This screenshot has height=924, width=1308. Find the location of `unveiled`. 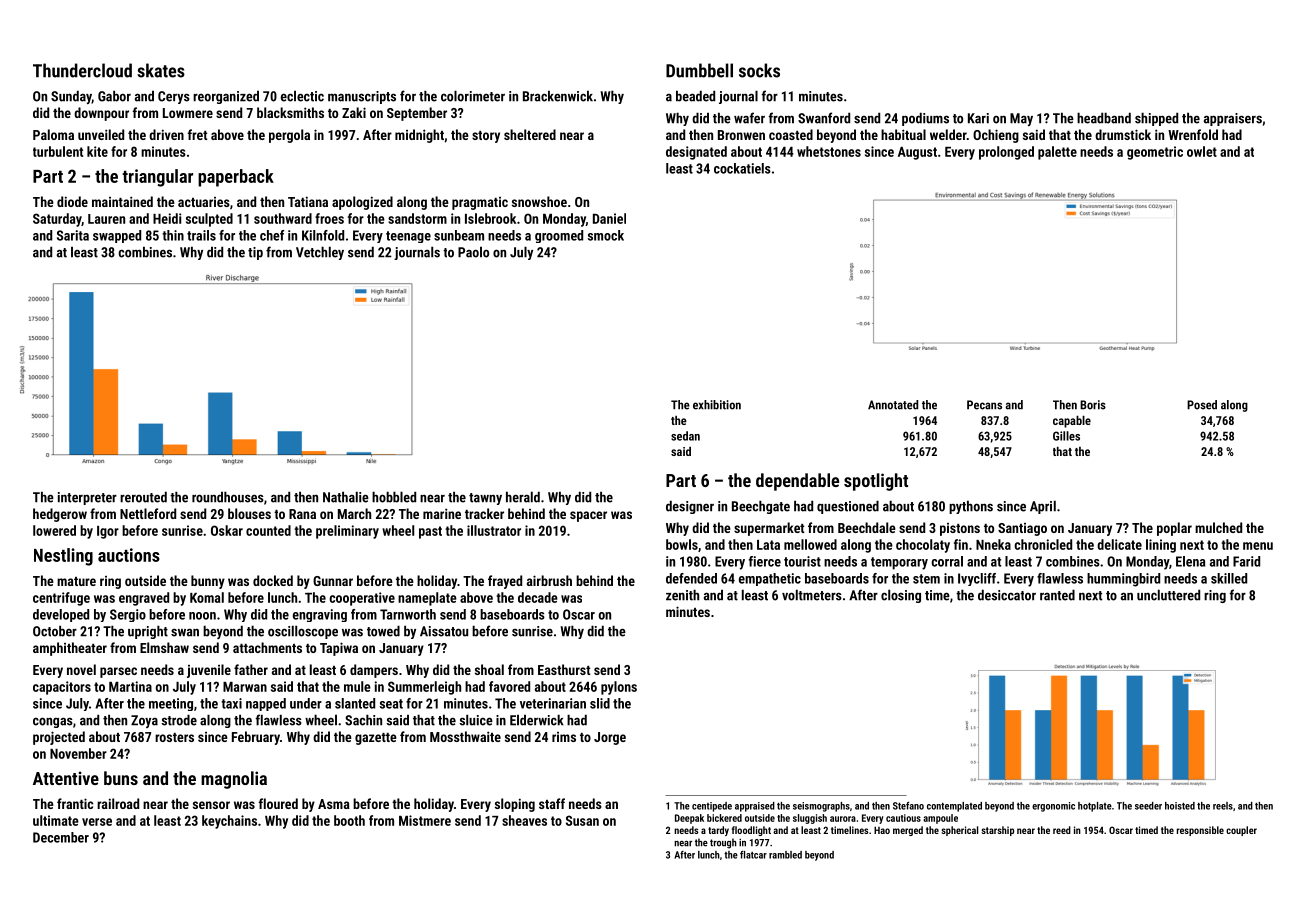

unveiled is located at coordinates (101, 134).
